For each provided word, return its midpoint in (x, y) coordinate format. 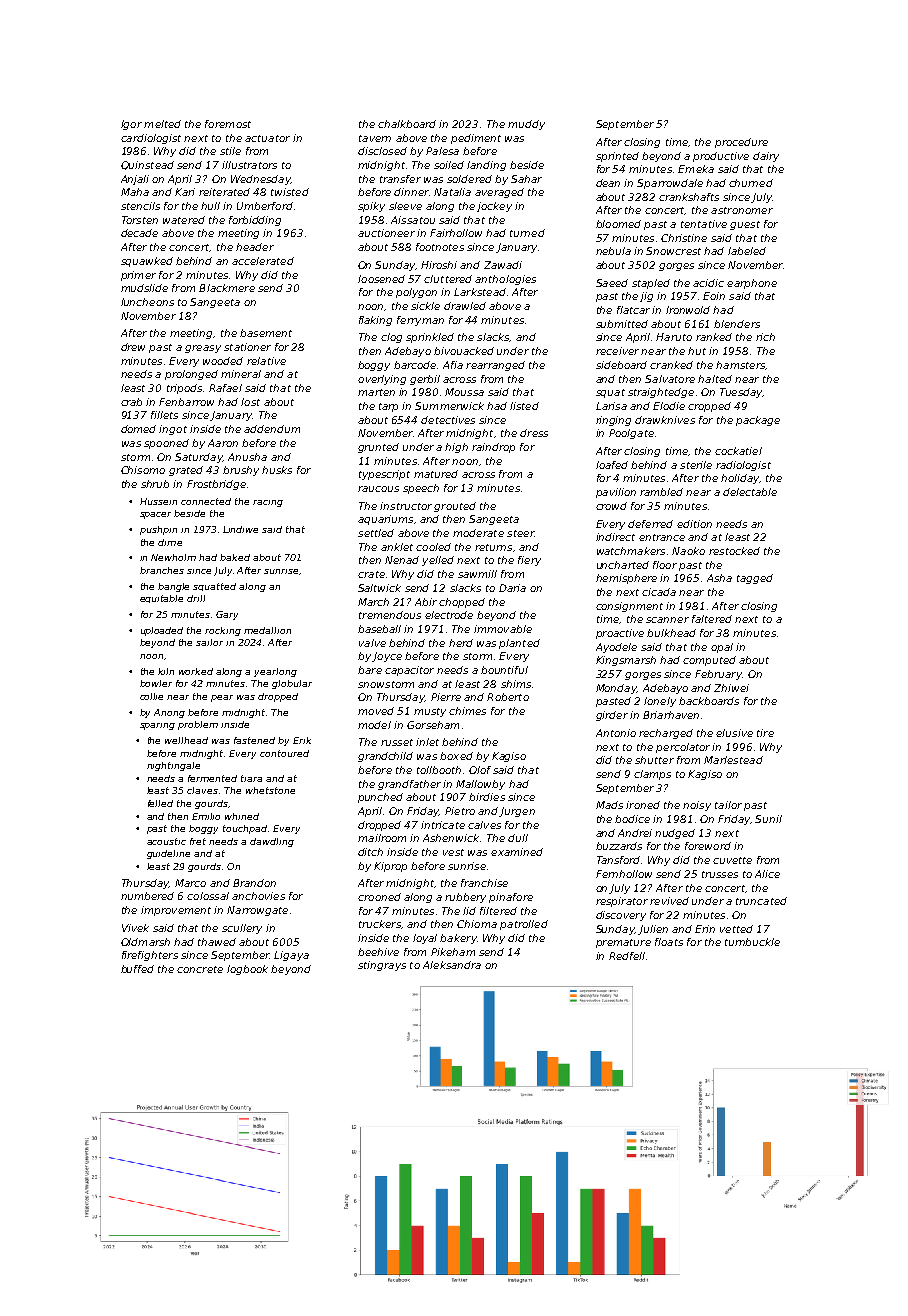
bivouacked (464, 351)
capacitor (409, 671)
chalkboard (407, 124)
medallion (267, 630)
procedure (741, 143)
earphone (752, 284)
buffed (137, 969)
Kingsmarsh (626, 661)
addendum (272, 429)
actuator (267, 138)
